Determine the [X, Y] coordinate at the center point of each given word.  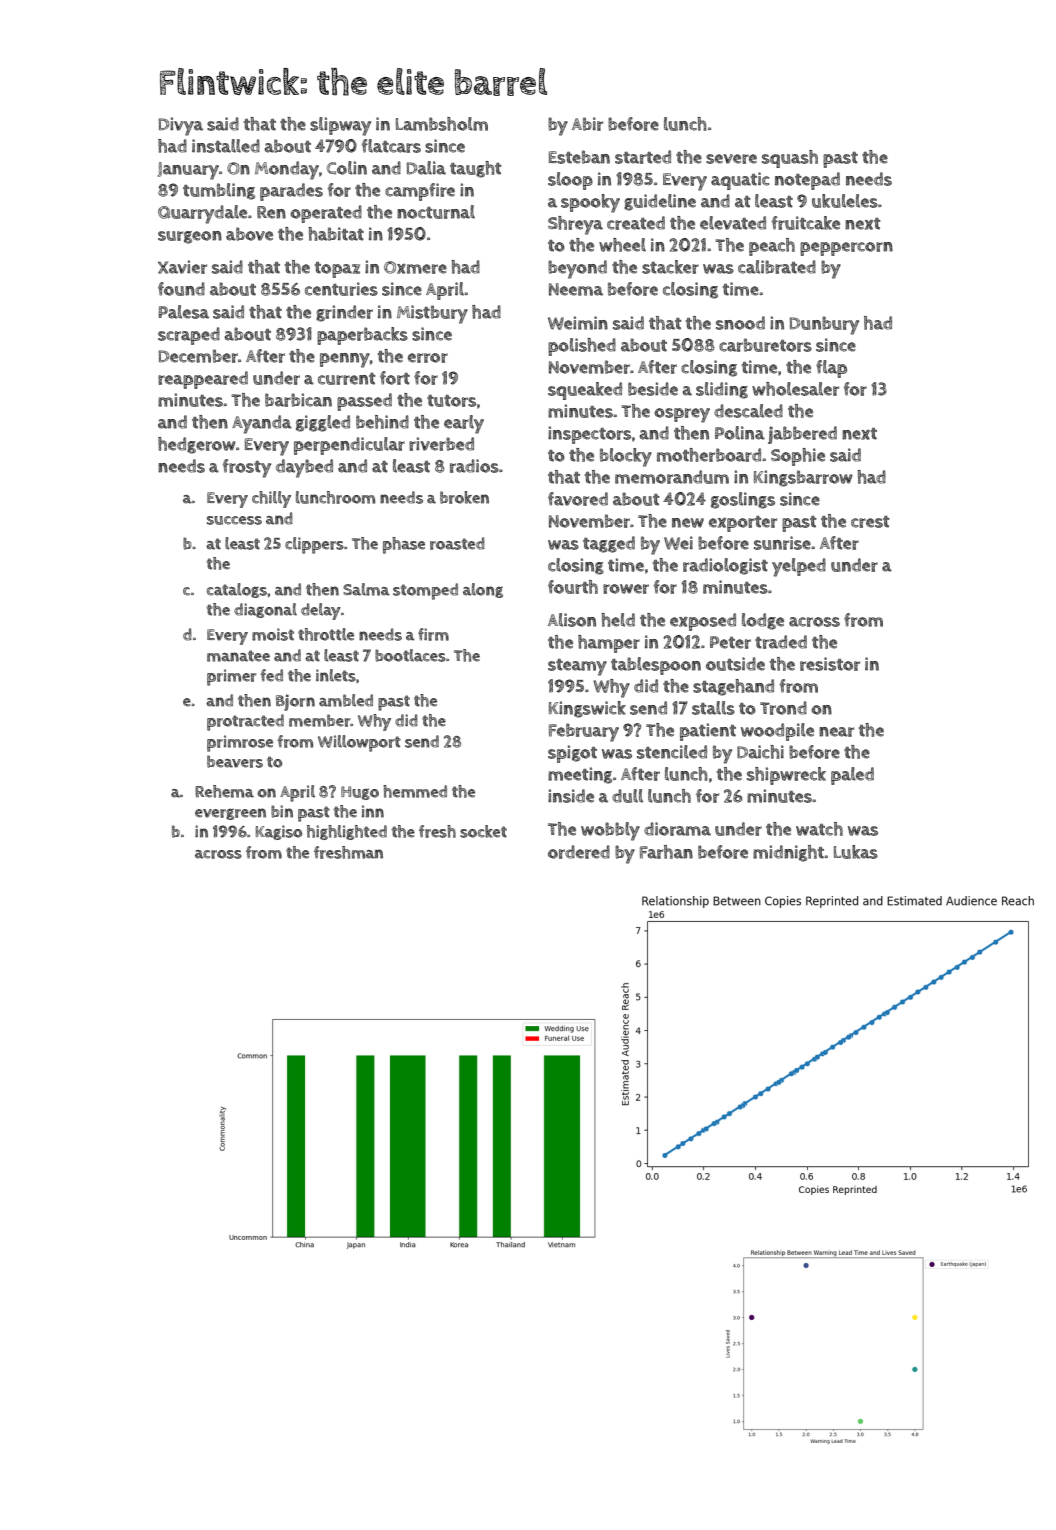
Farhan [666, 852]
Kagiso [279, 832]
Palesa [184, 312]
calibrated [777, 267]
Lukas [856, 852]
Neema [576, 289]
